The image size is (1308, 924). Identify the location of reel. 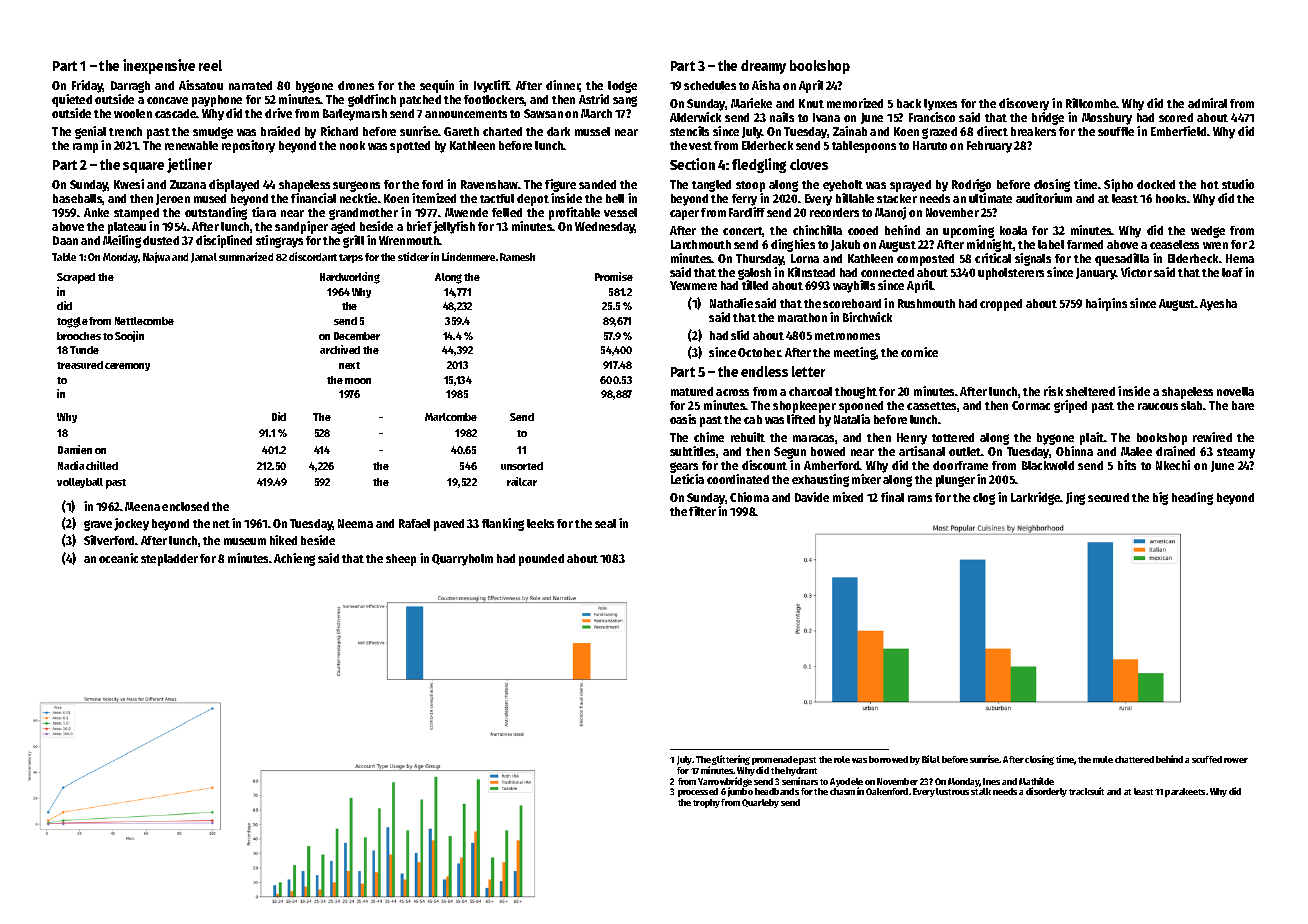
(210, 65).
